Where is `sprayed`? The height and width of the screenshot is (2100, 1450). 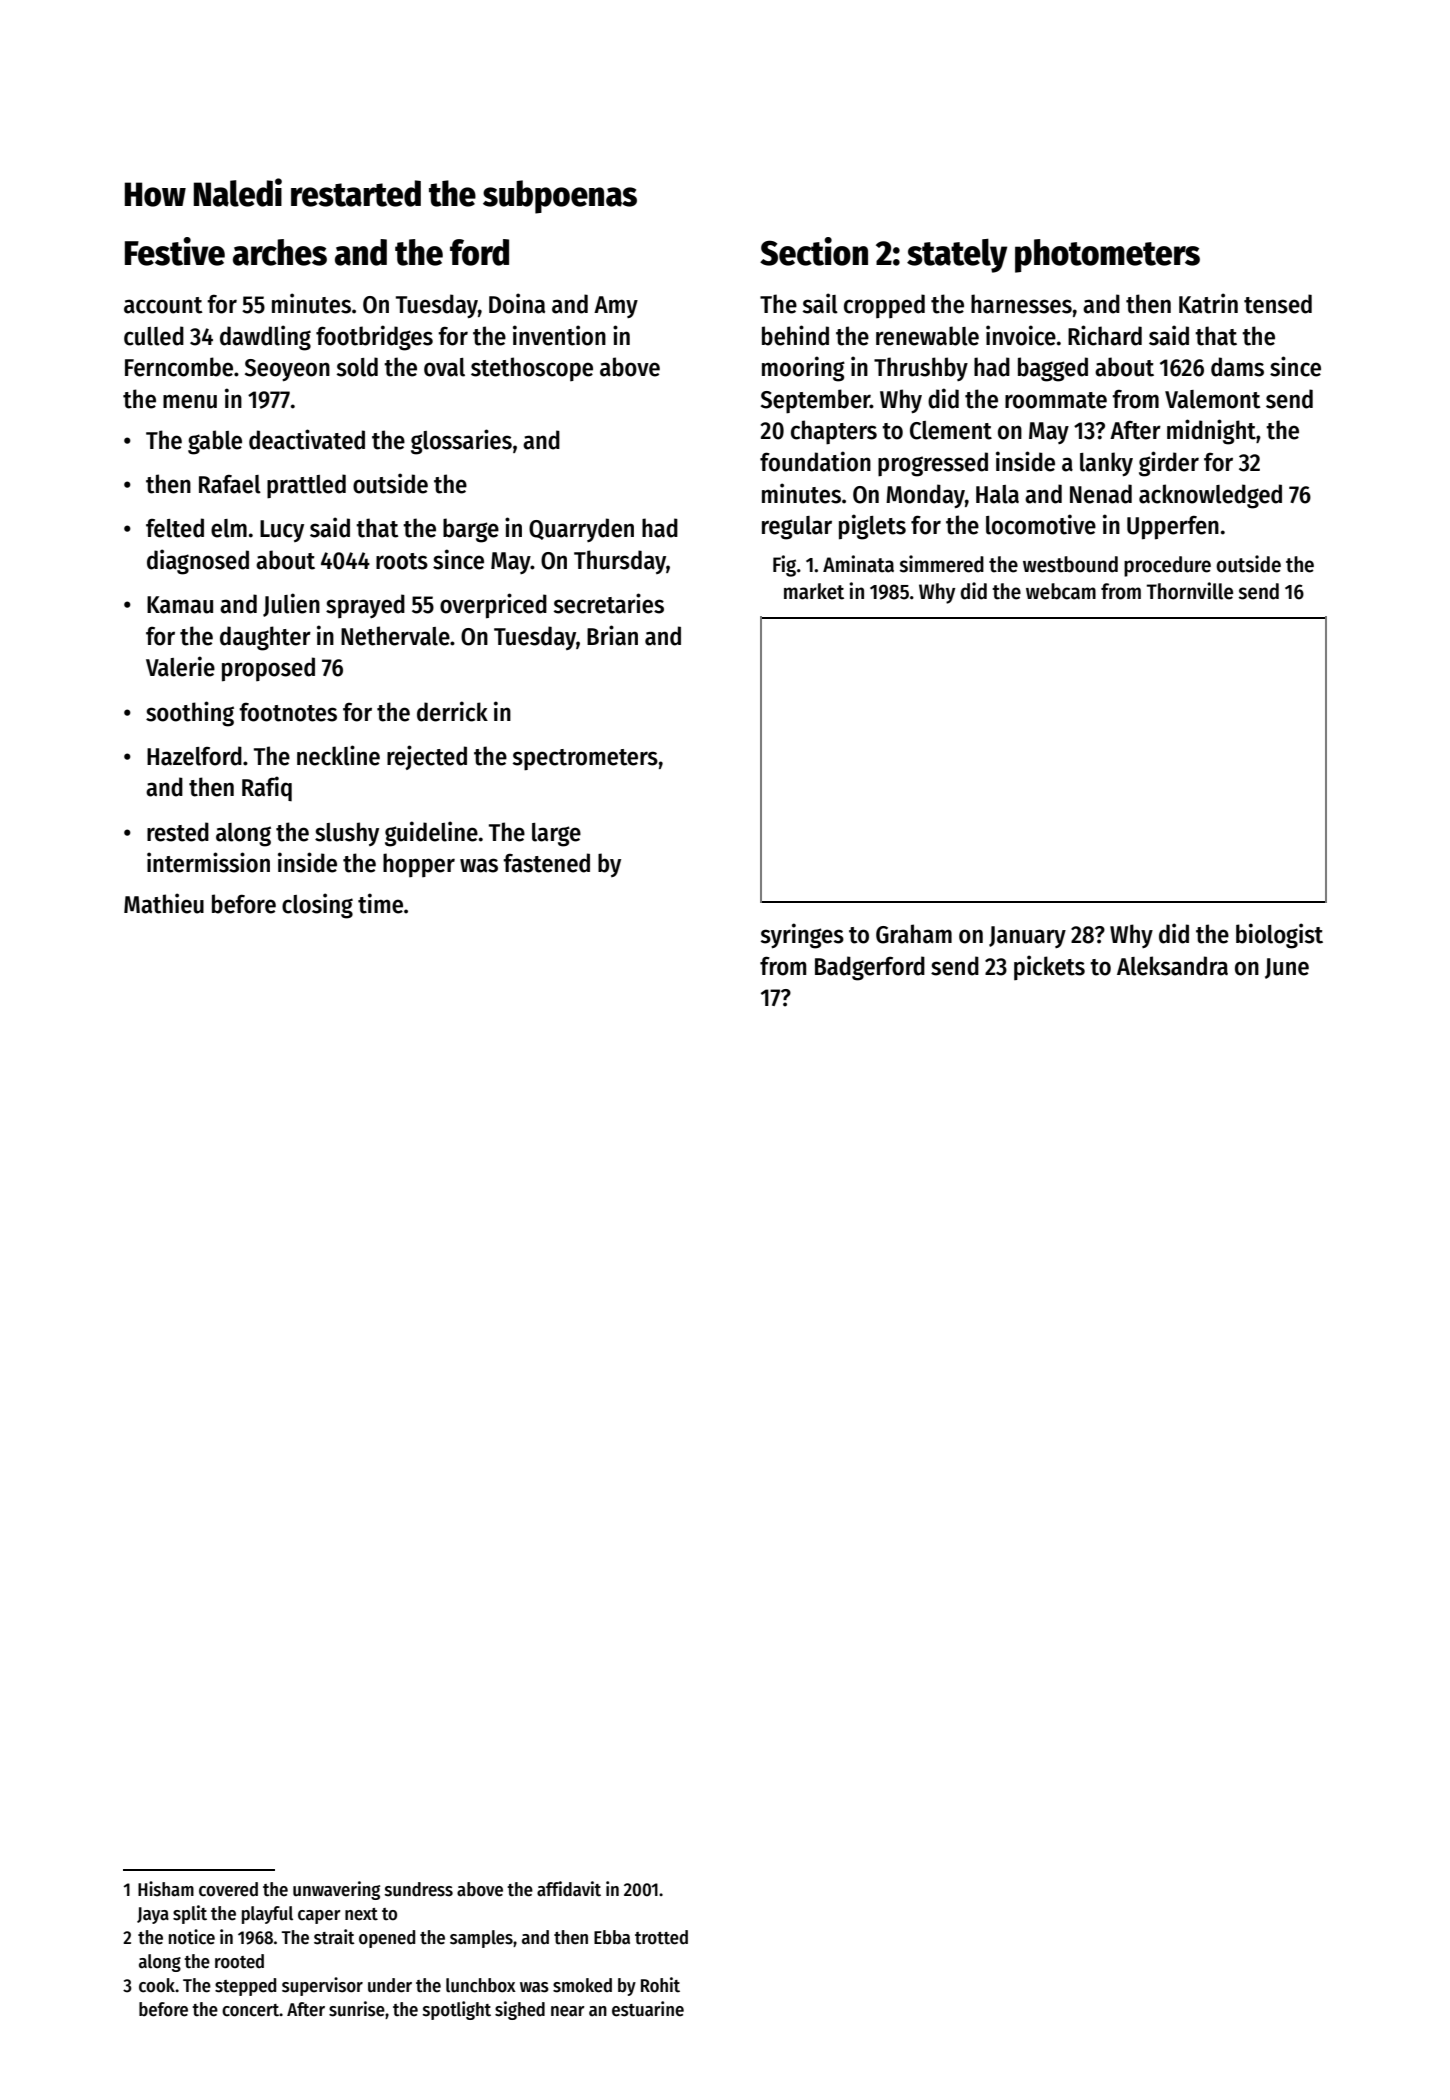
sprayed is located at coordinates (365, 606).
